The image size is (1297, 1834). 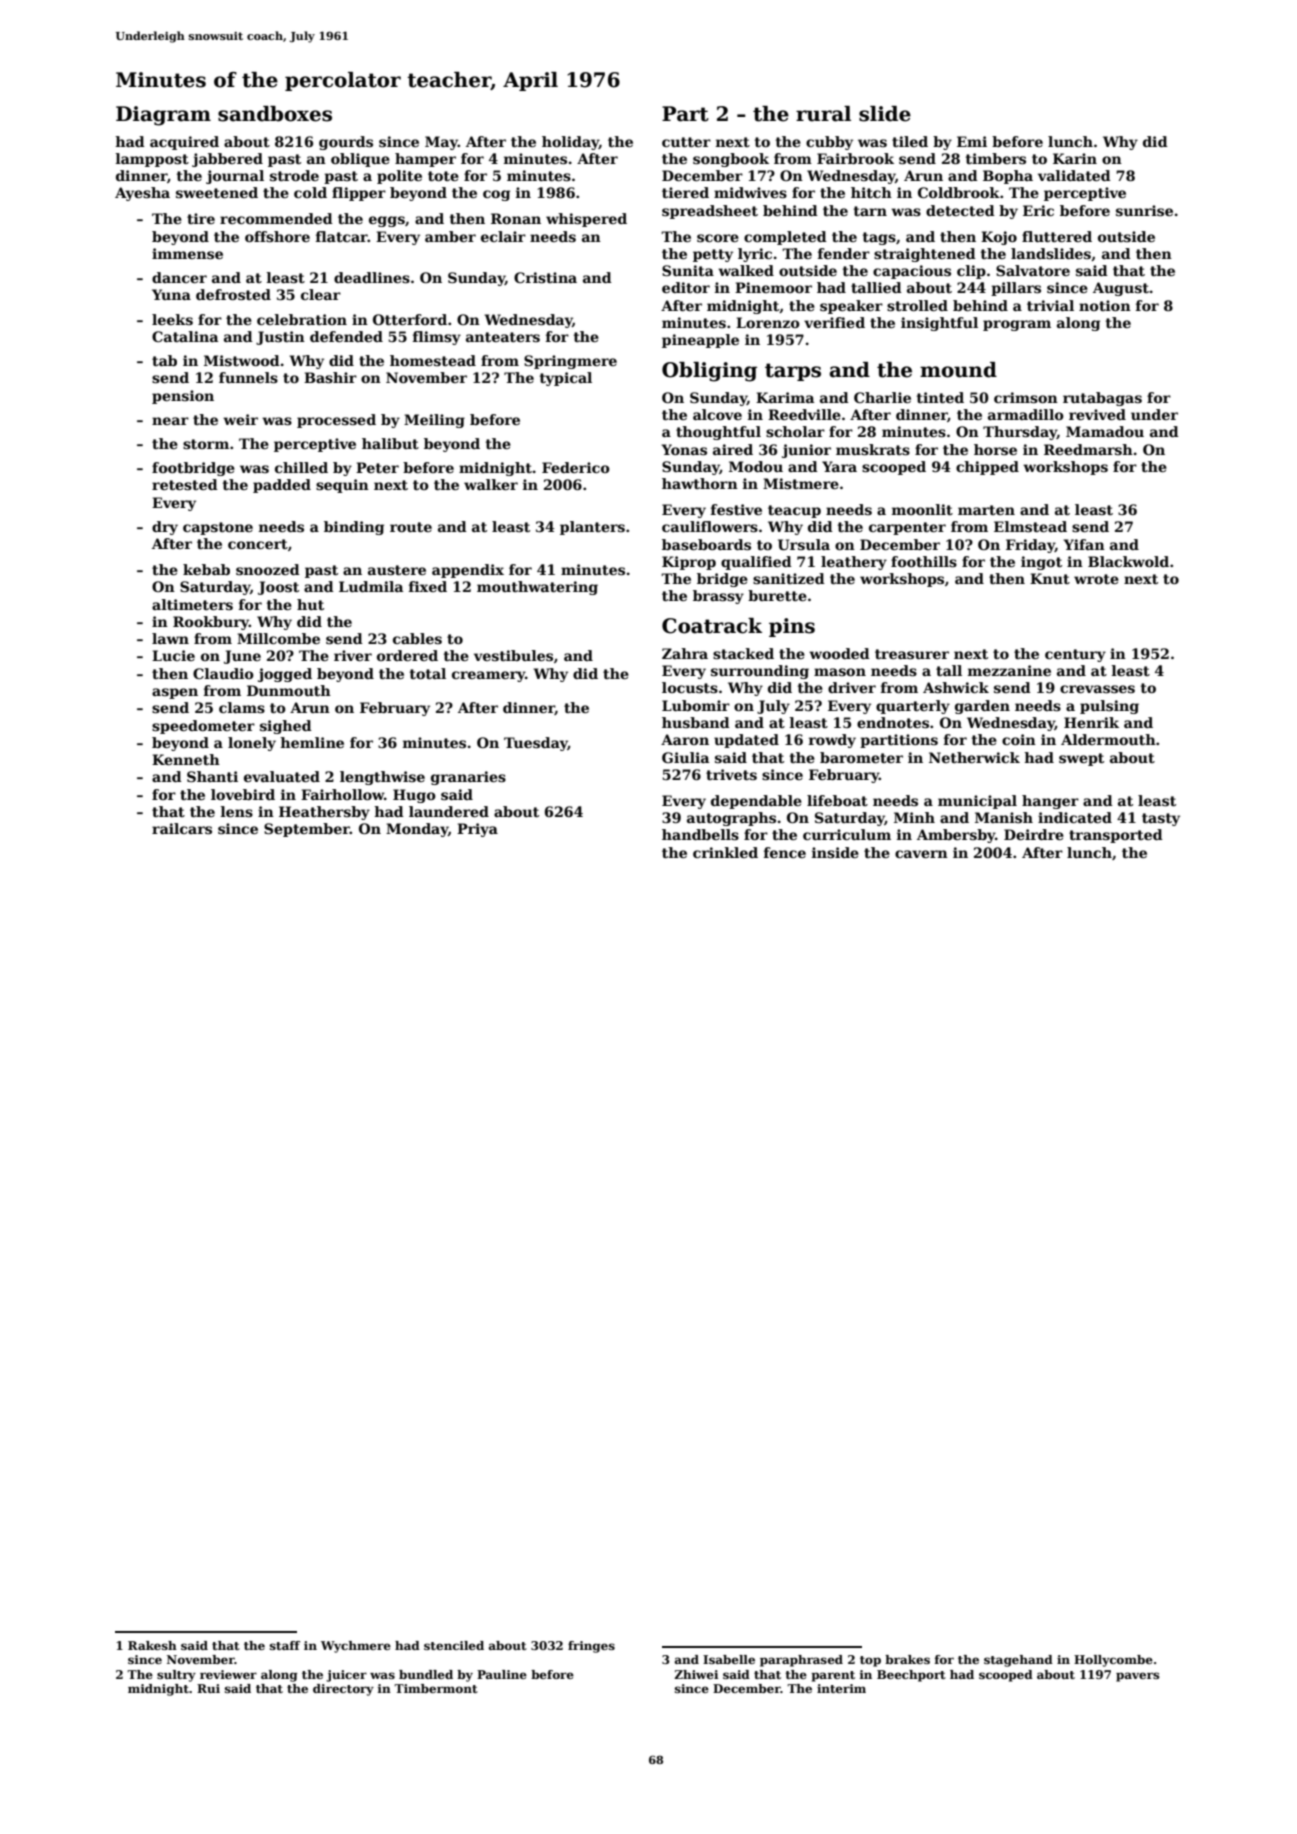 What do you see at coordinates (924, 561) in the page?
I see `foothills` at bounding box center [924, 561].
